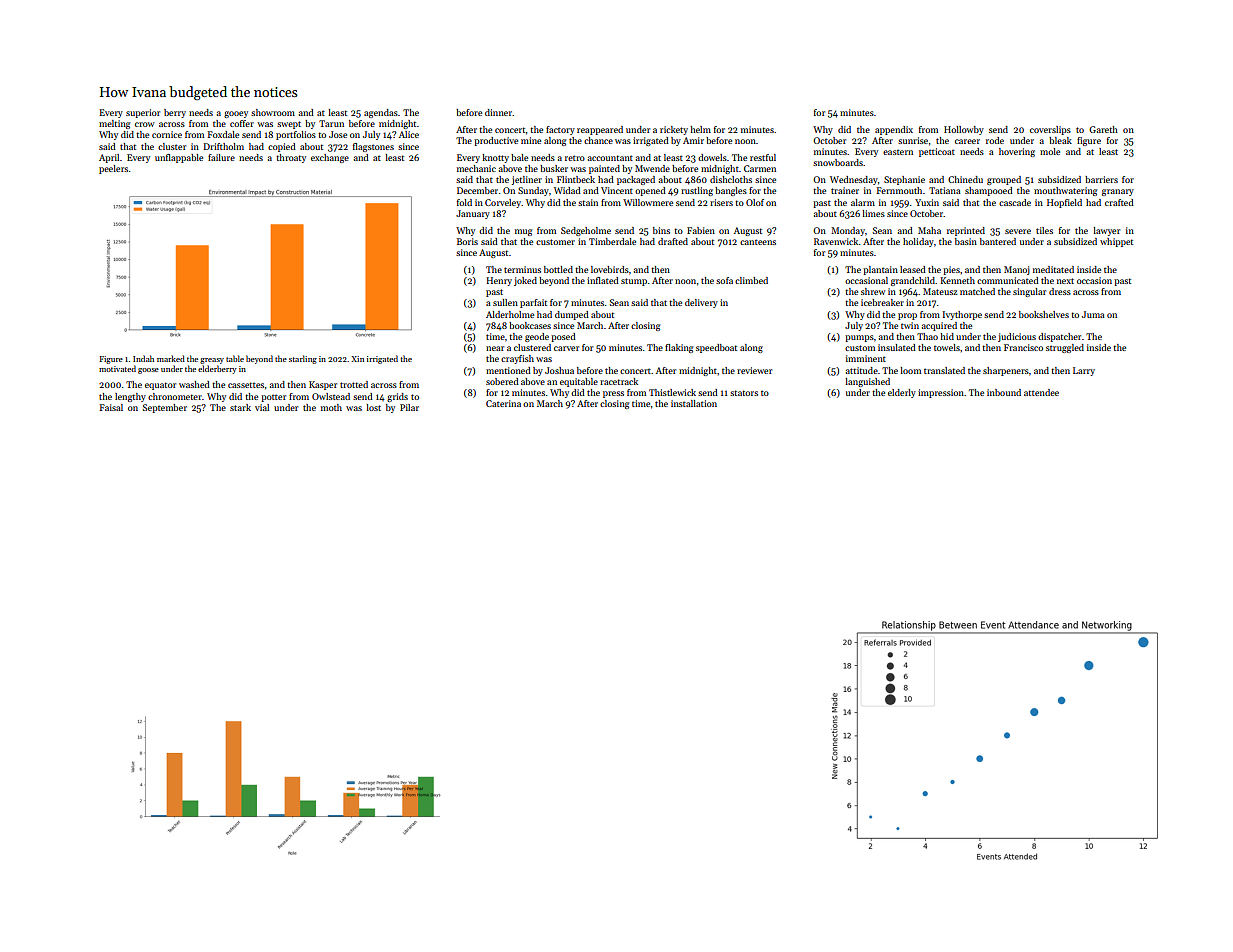 The width and height of the screenshot is (1233, 952). What do you see at coordinates (701, 129) in the screenshot?
I see `helm` at bounding box center [701, 129].
